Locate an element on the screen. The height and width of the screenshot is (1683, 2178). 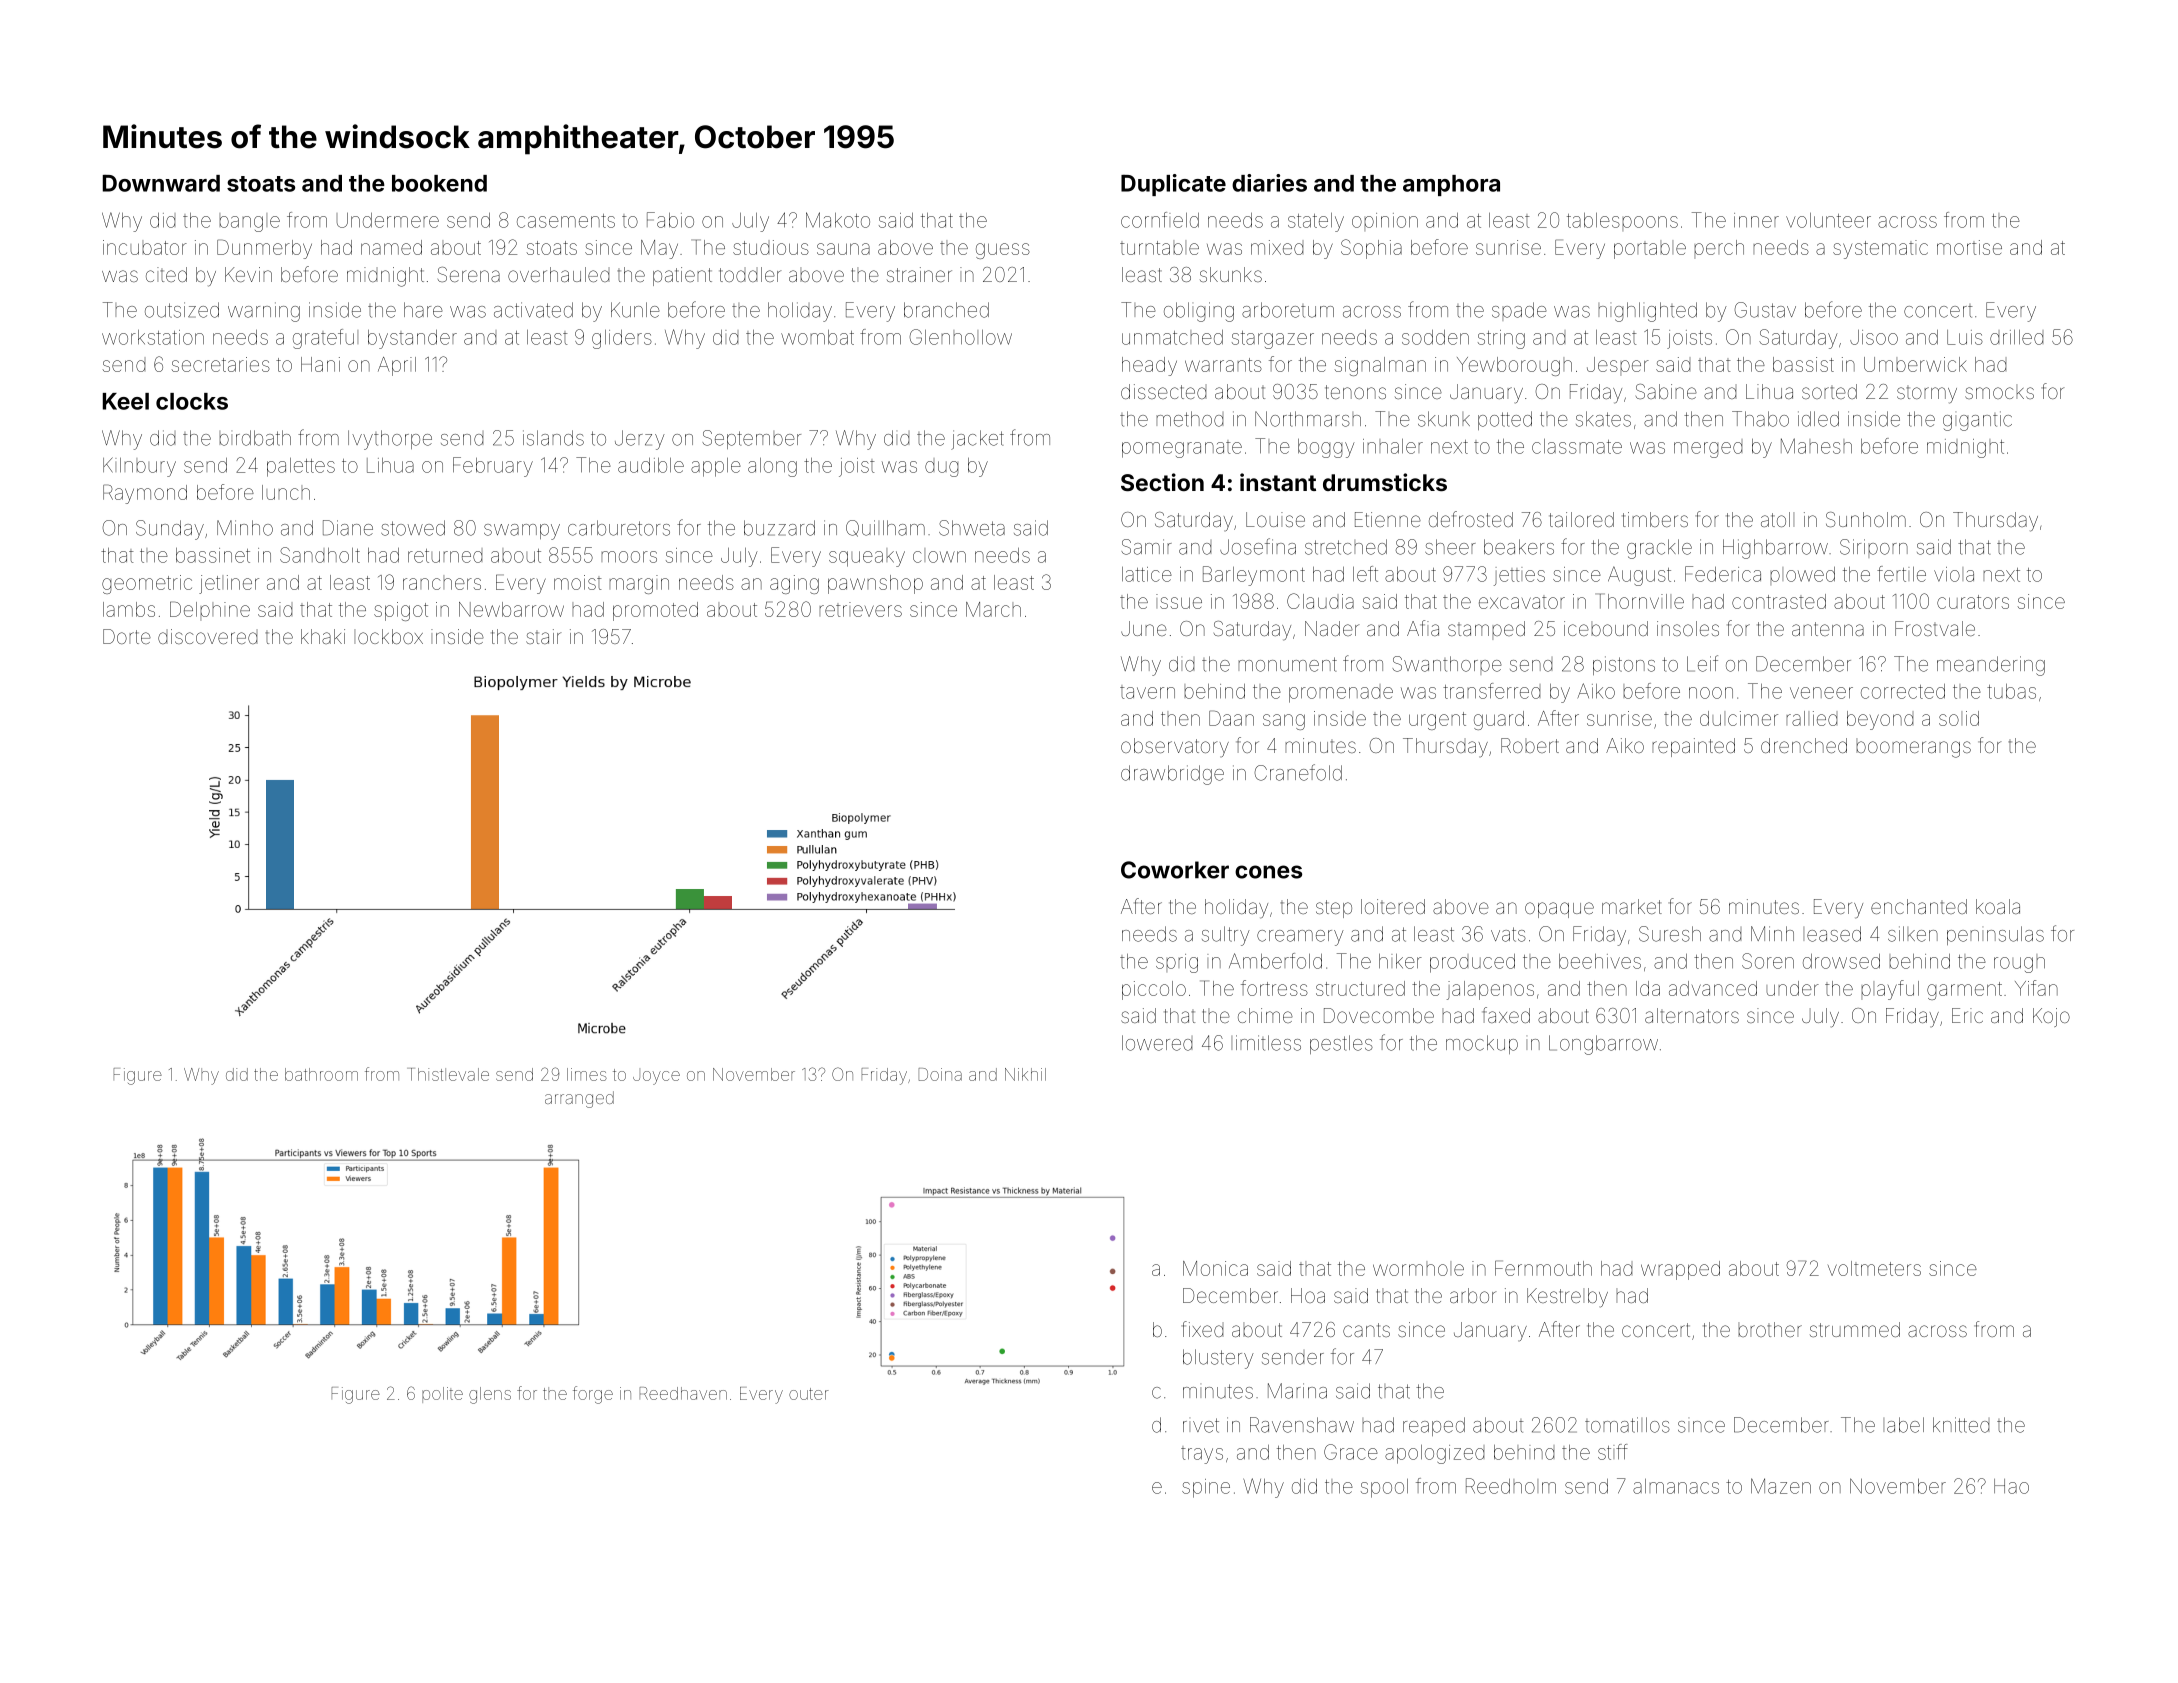
gliders is located at coordinates (622, 339).
